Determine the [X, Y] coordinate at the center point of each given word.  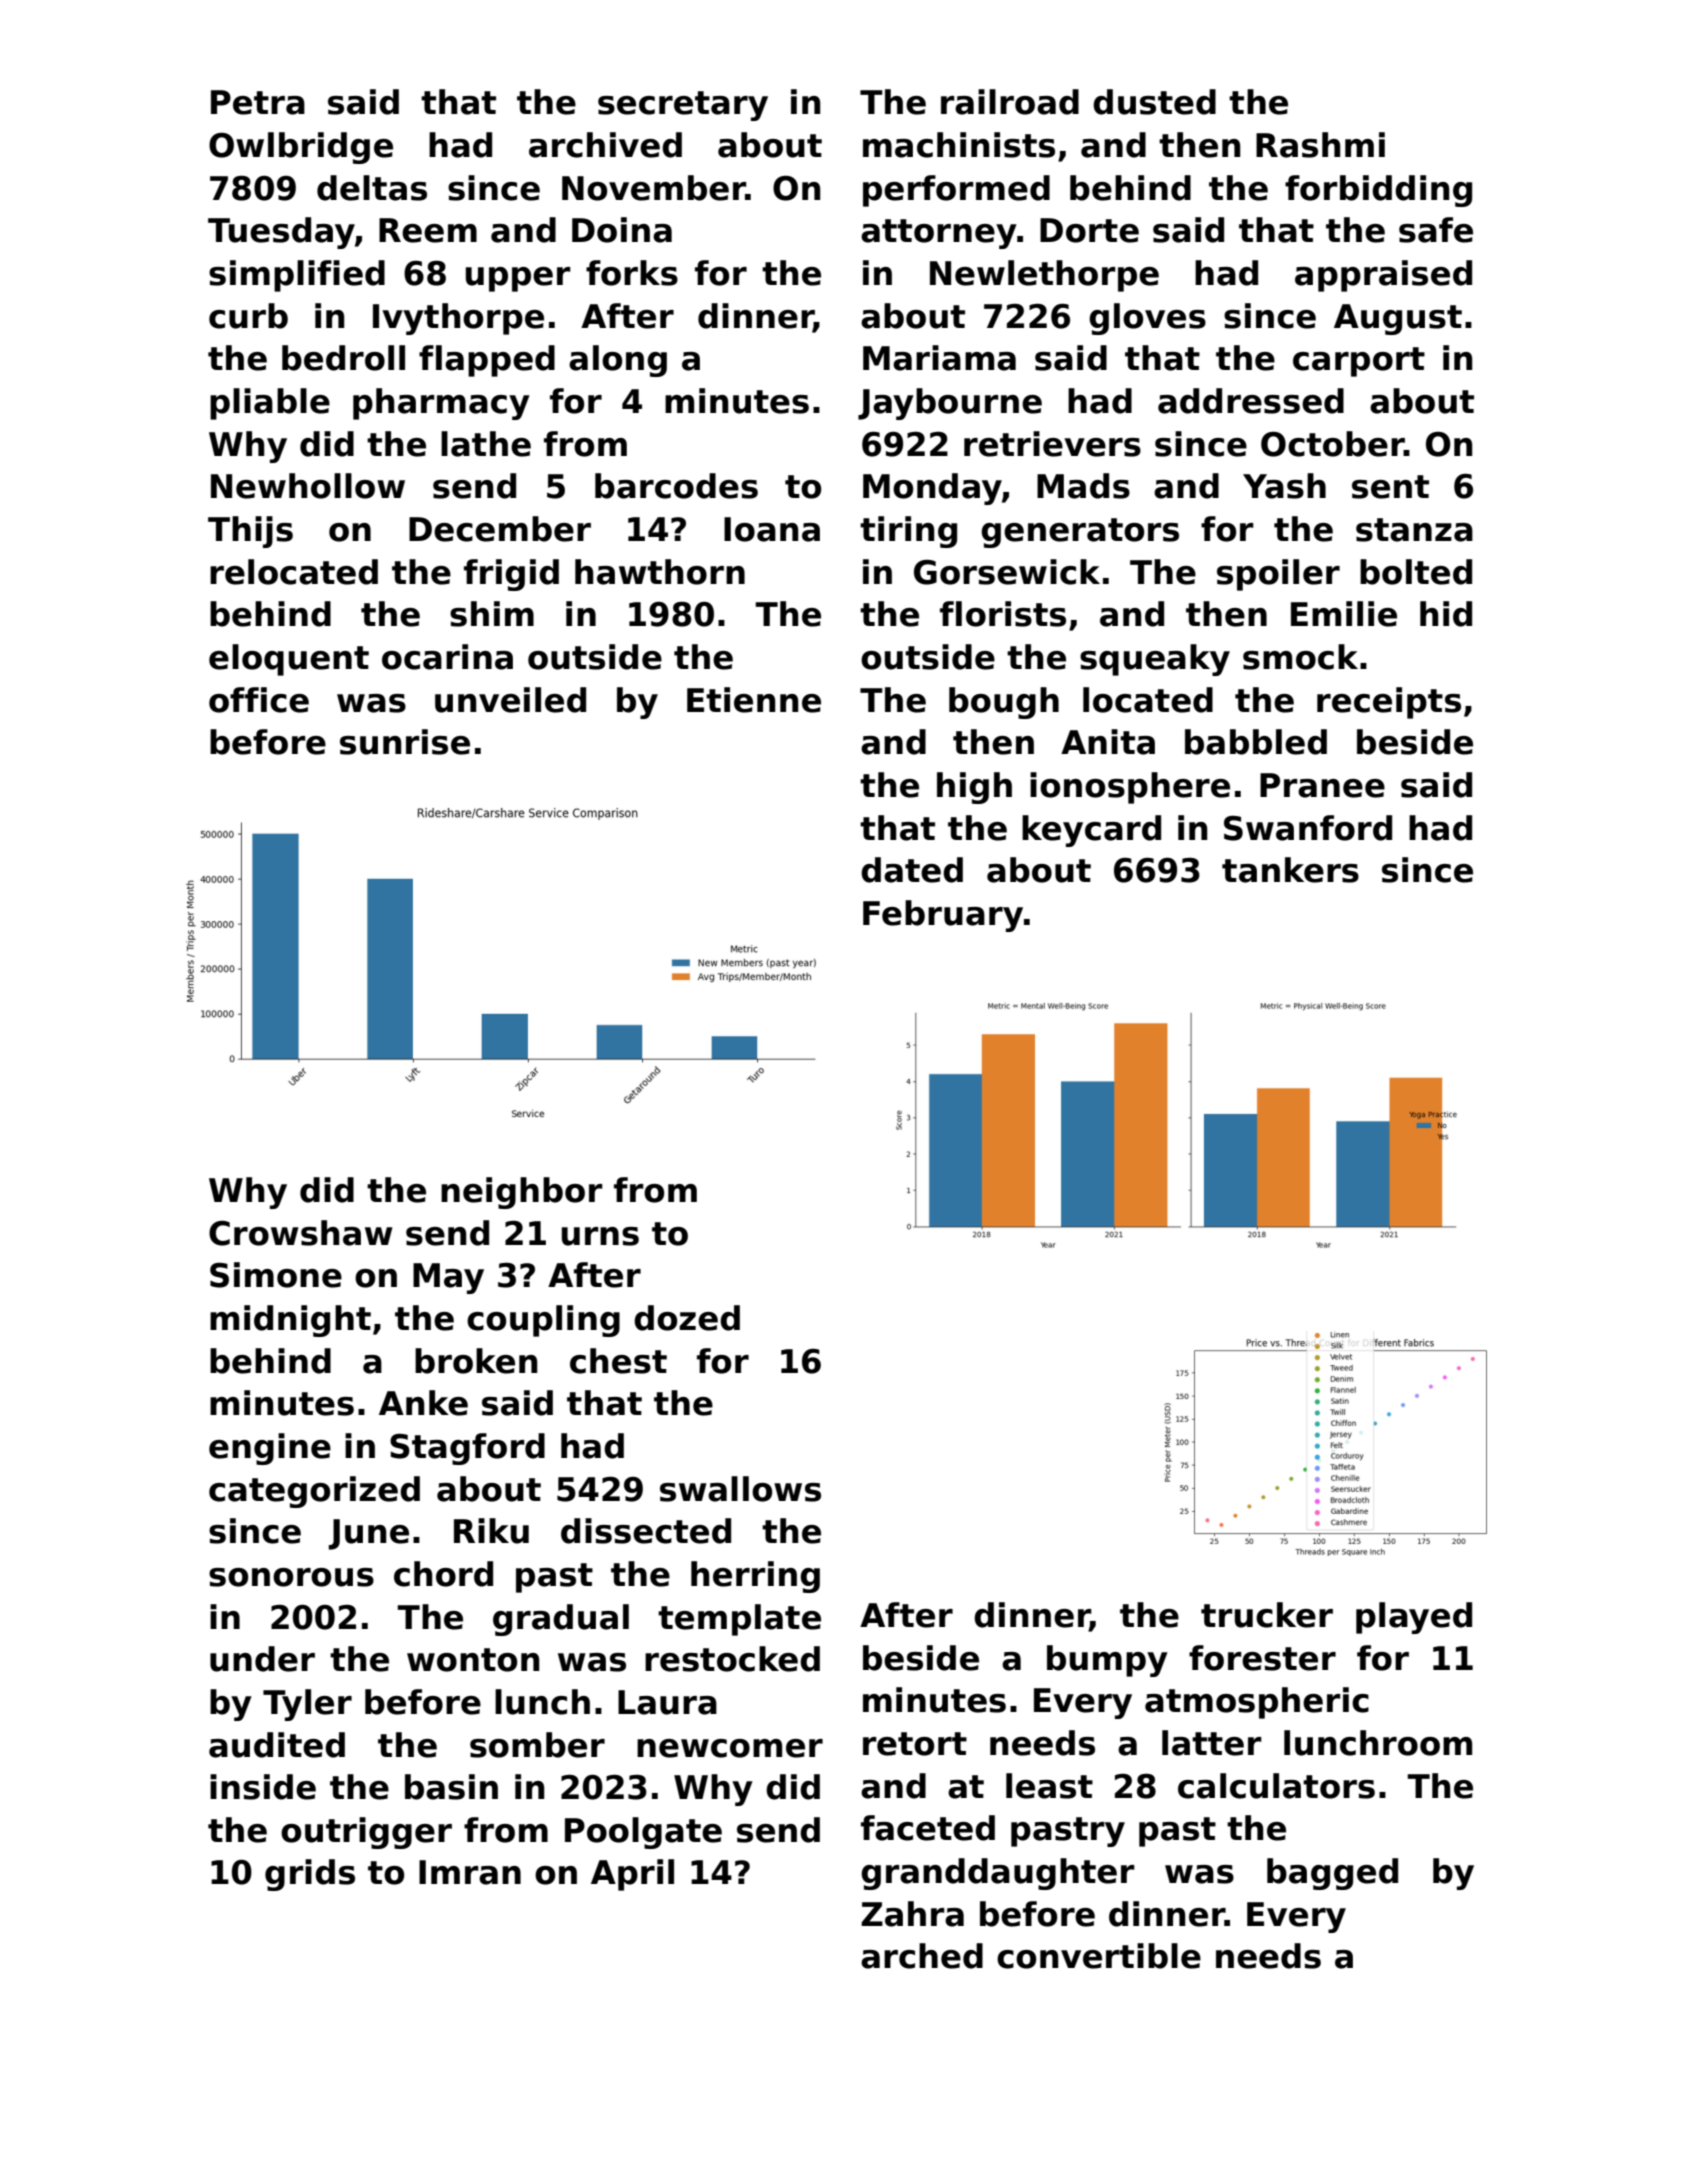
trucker [1267, 1615]
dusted [1154, 102]
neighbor [522, 1193]
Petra [258, 102]
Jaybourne [950, 404]
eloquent [289, 660]
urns [600, 1236]
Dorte [1089, 230]
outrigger [366, 1833]
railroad [1010, 102]
